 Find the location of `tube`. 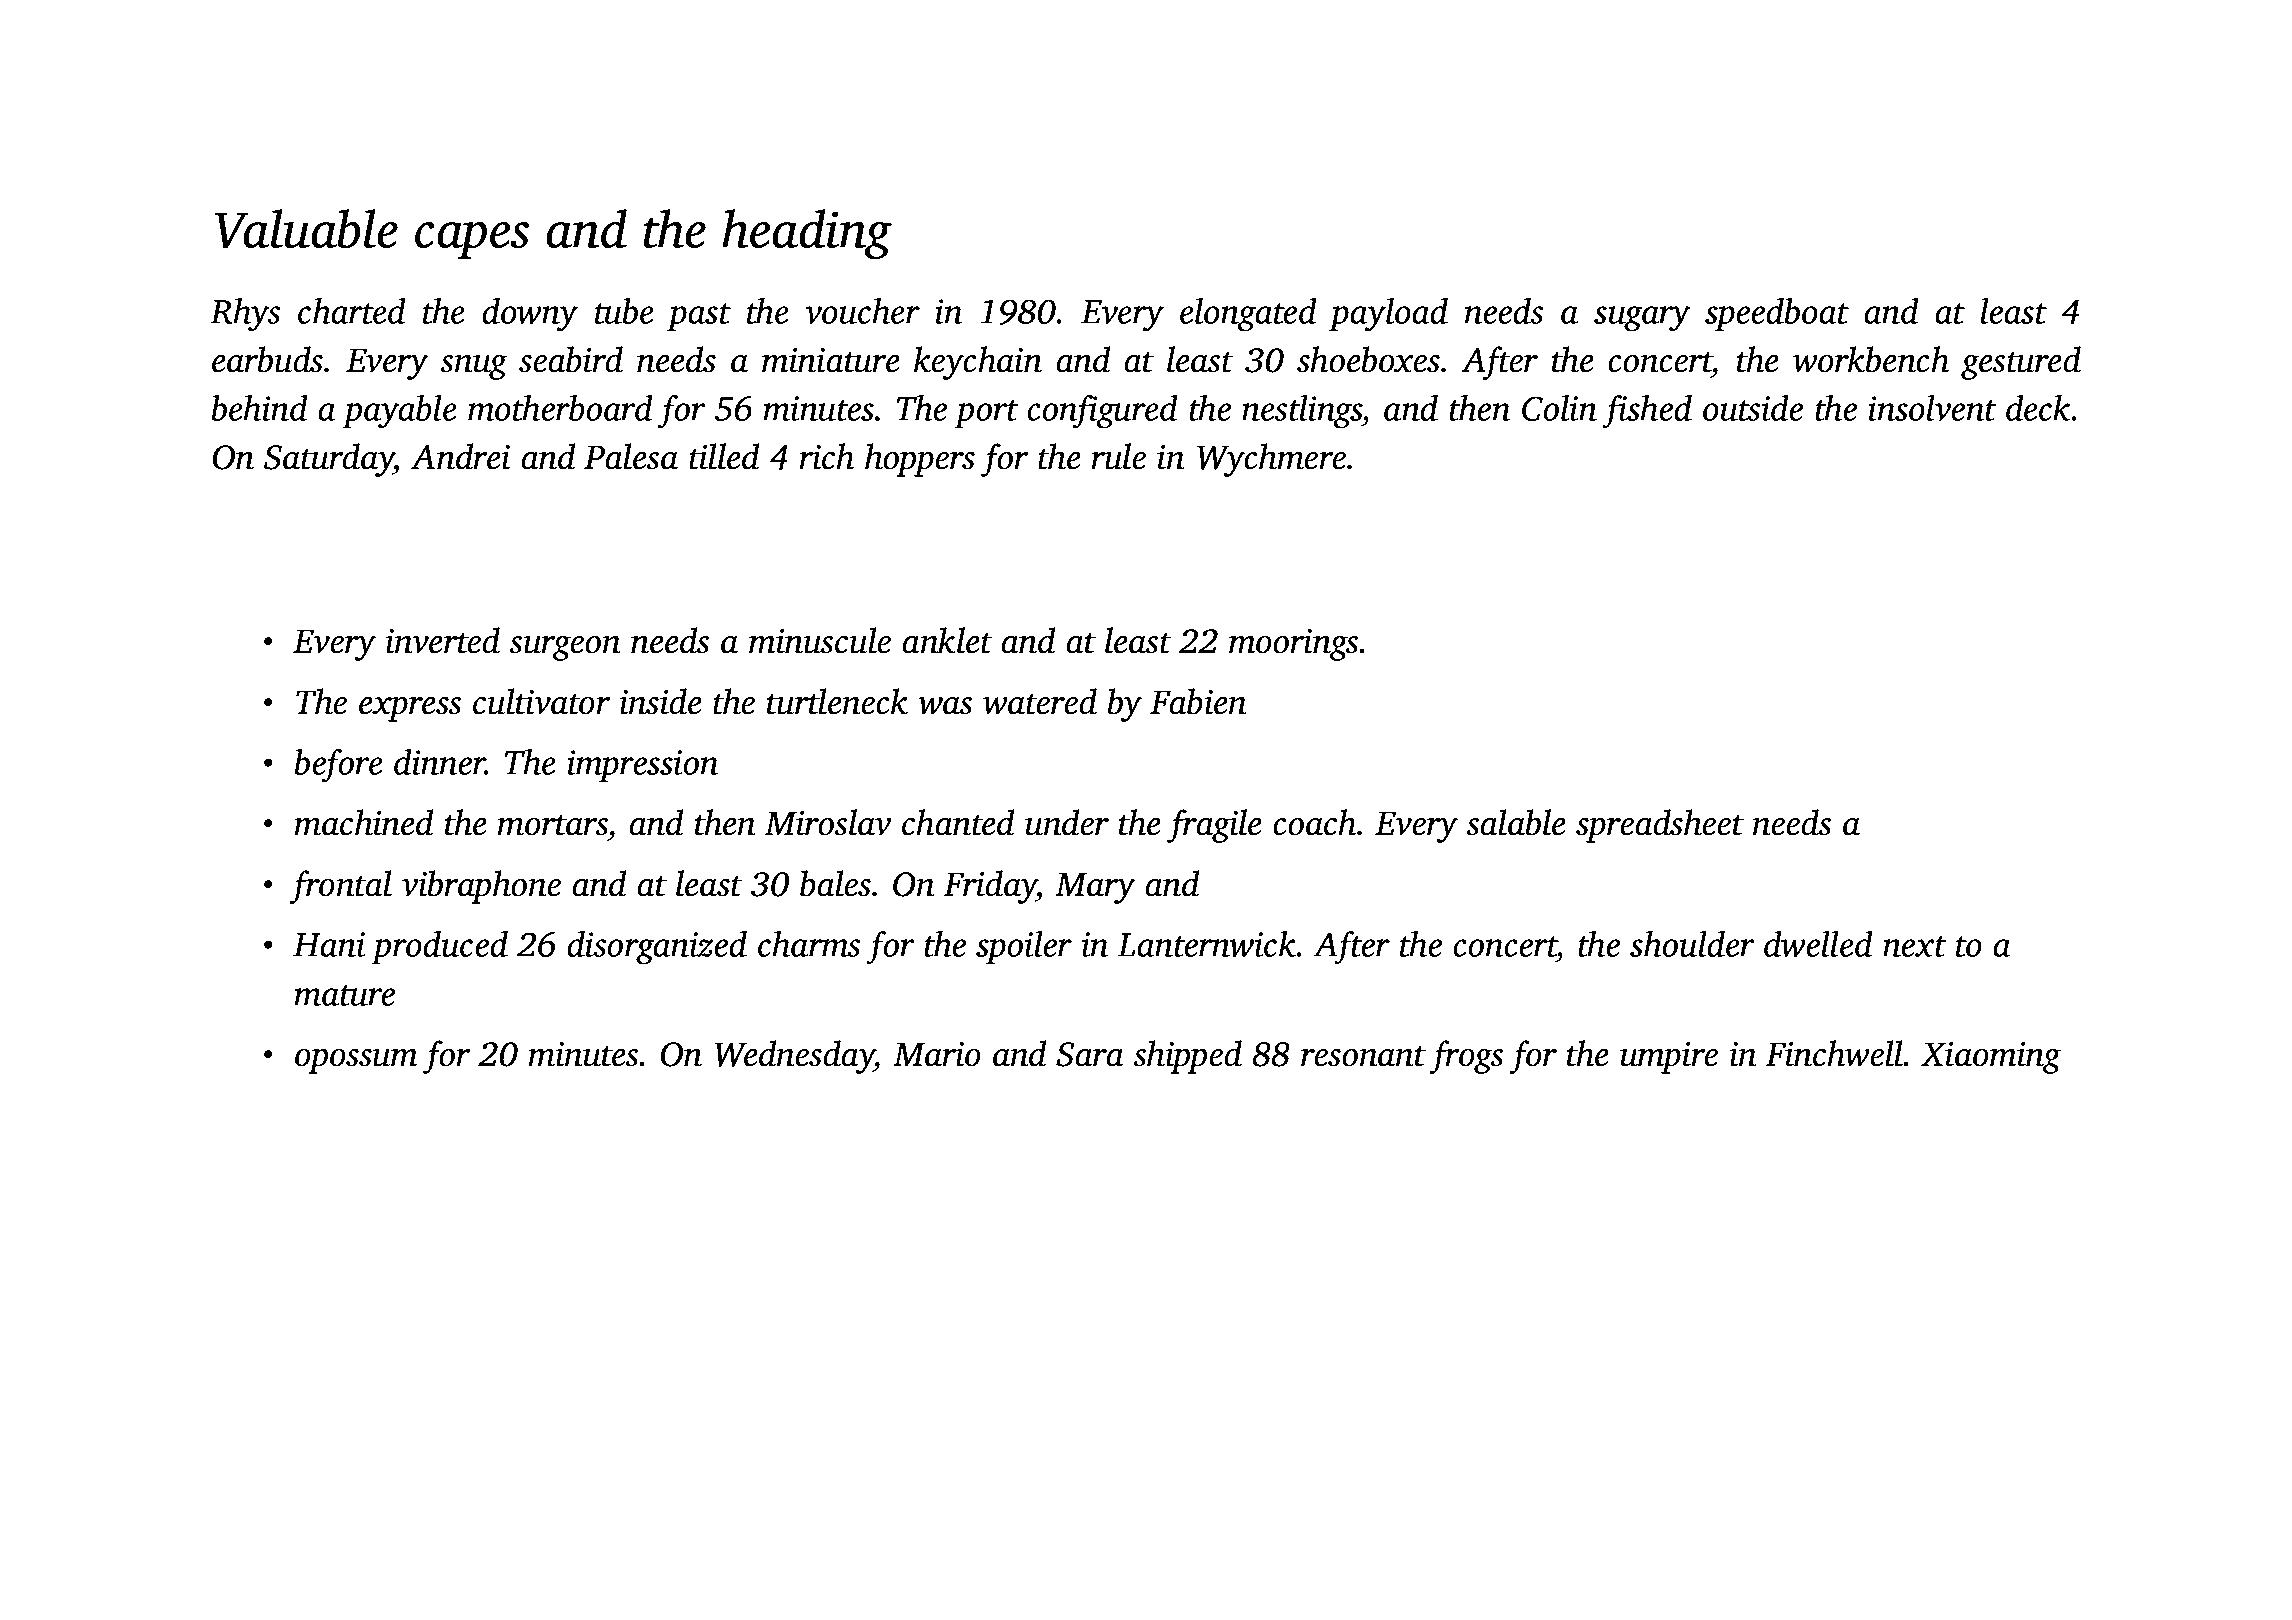

tube is located at coordinates (624, 311).
